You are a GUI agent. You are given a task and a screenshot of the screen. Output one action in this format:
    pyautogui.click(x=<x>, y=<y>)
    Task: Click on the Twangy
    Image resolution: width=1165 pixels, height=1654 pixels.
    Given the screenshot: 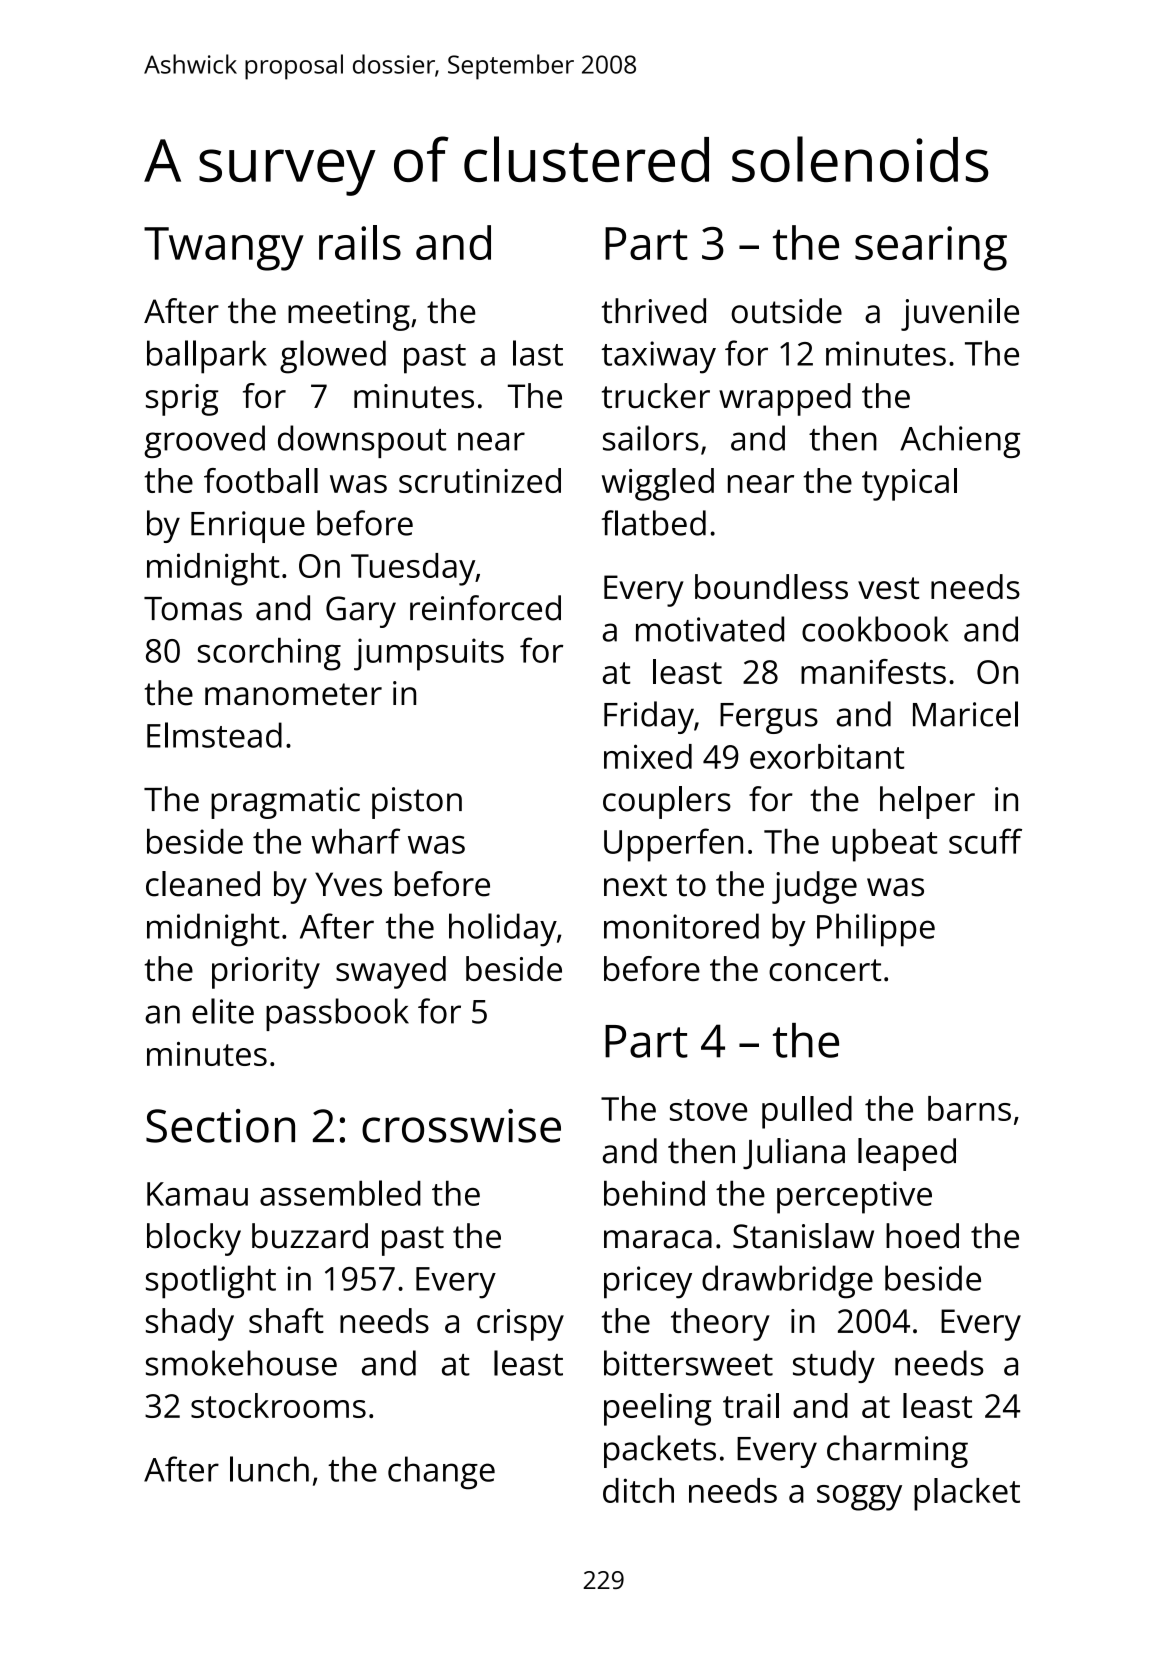 What is the action you would take?
    pyautogui.click(x=224, y=249)
